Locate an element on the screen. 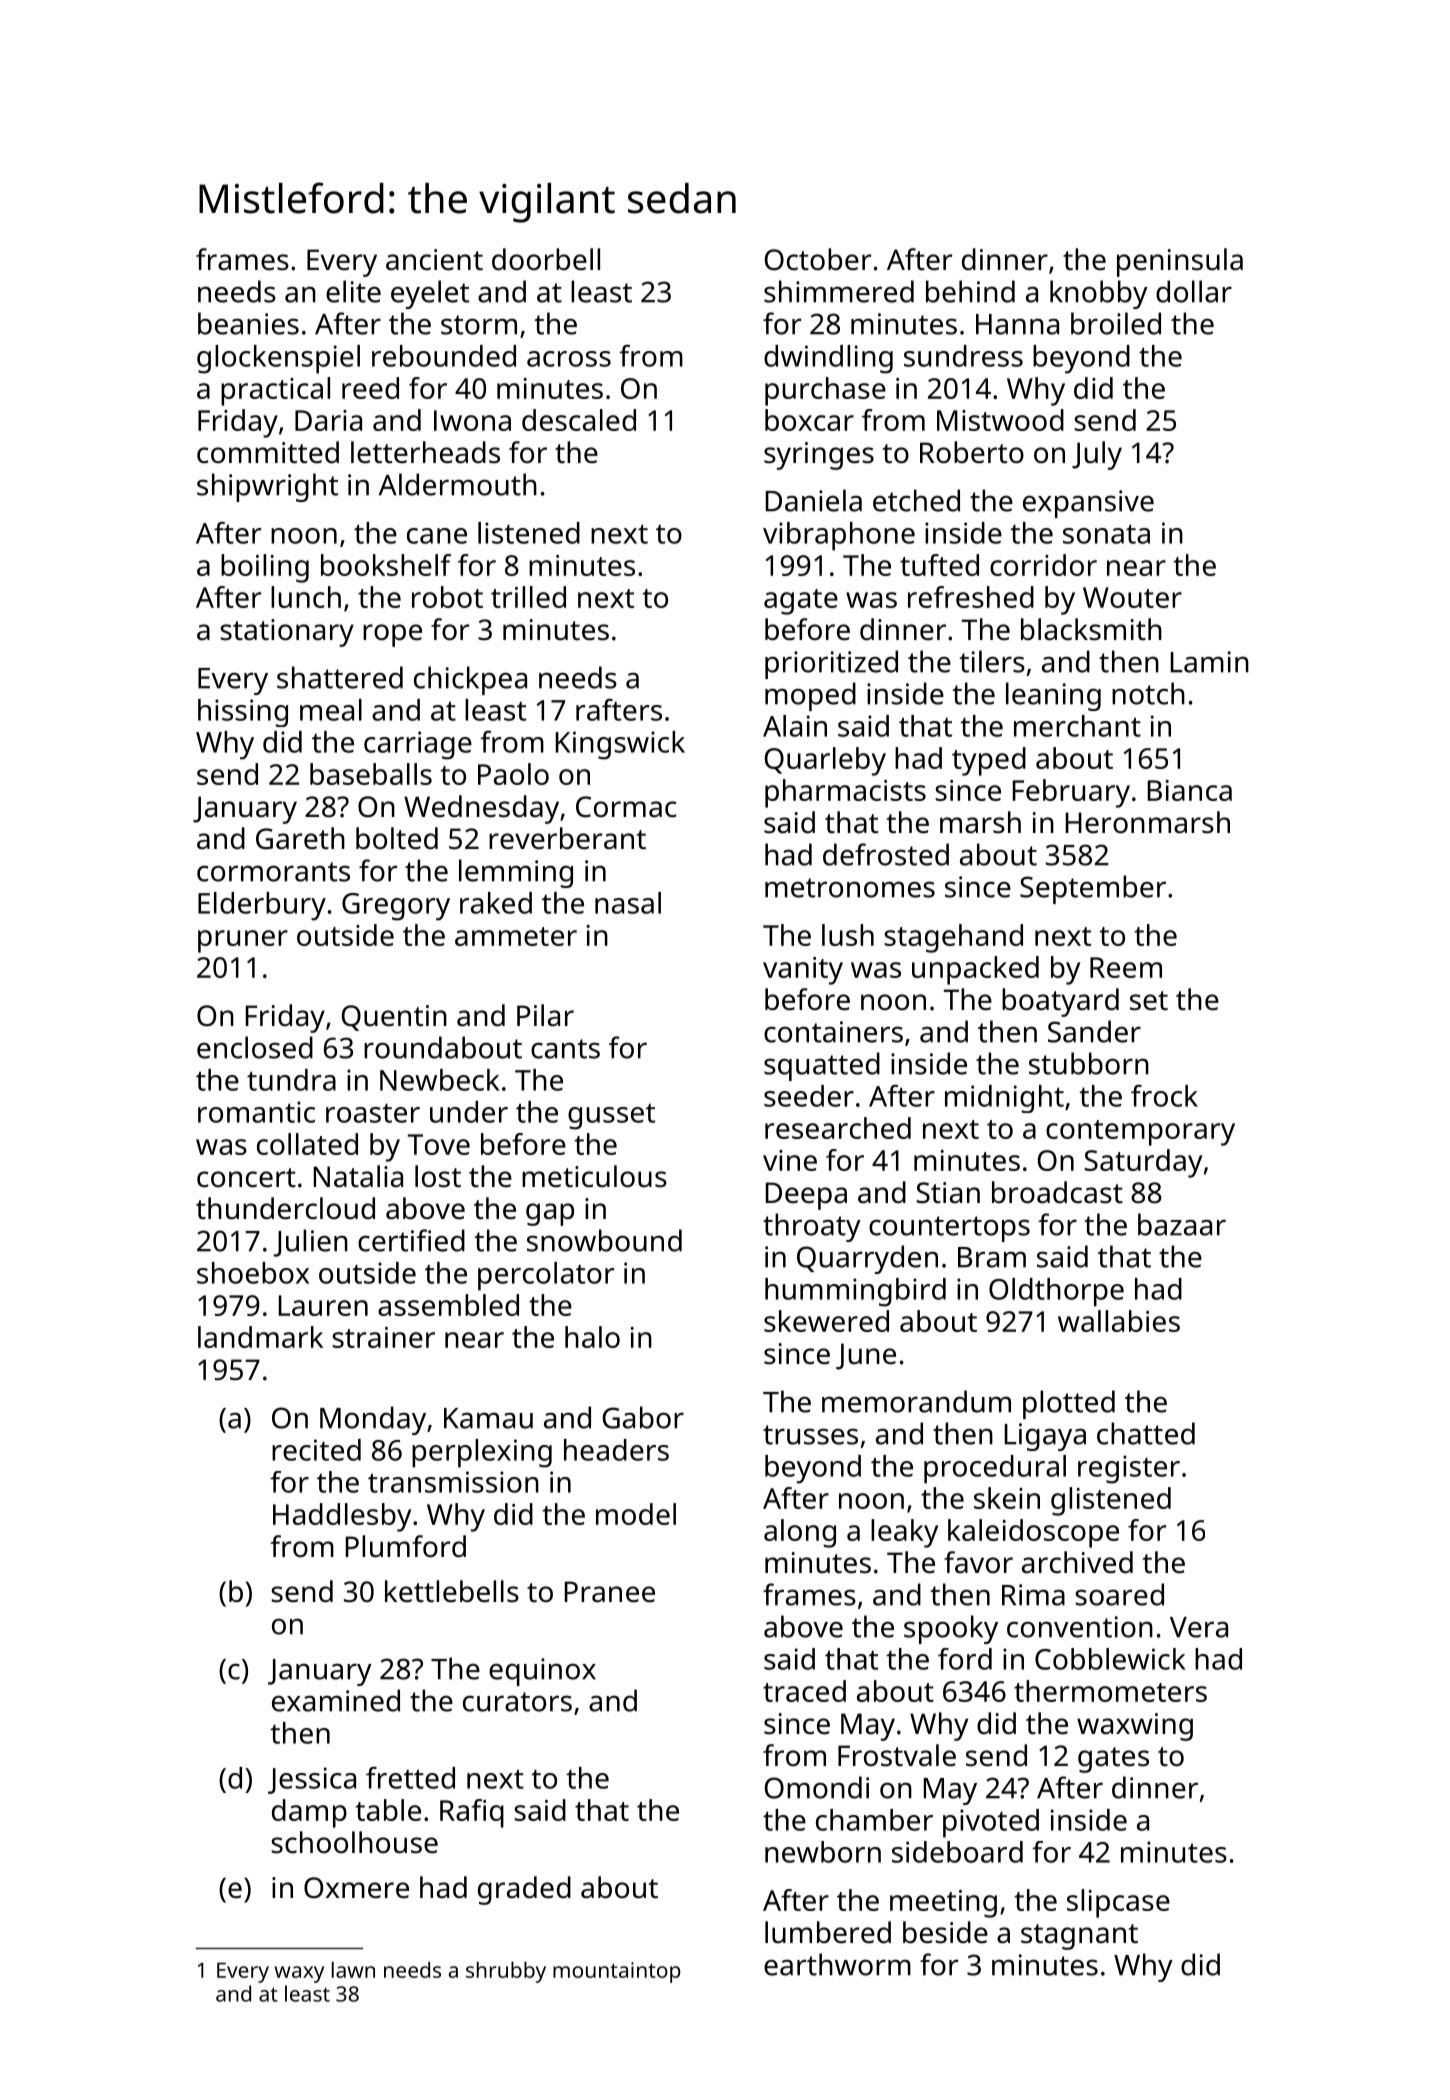 The image size is (1450, 2100). October is located at coordinates (817, 259).
